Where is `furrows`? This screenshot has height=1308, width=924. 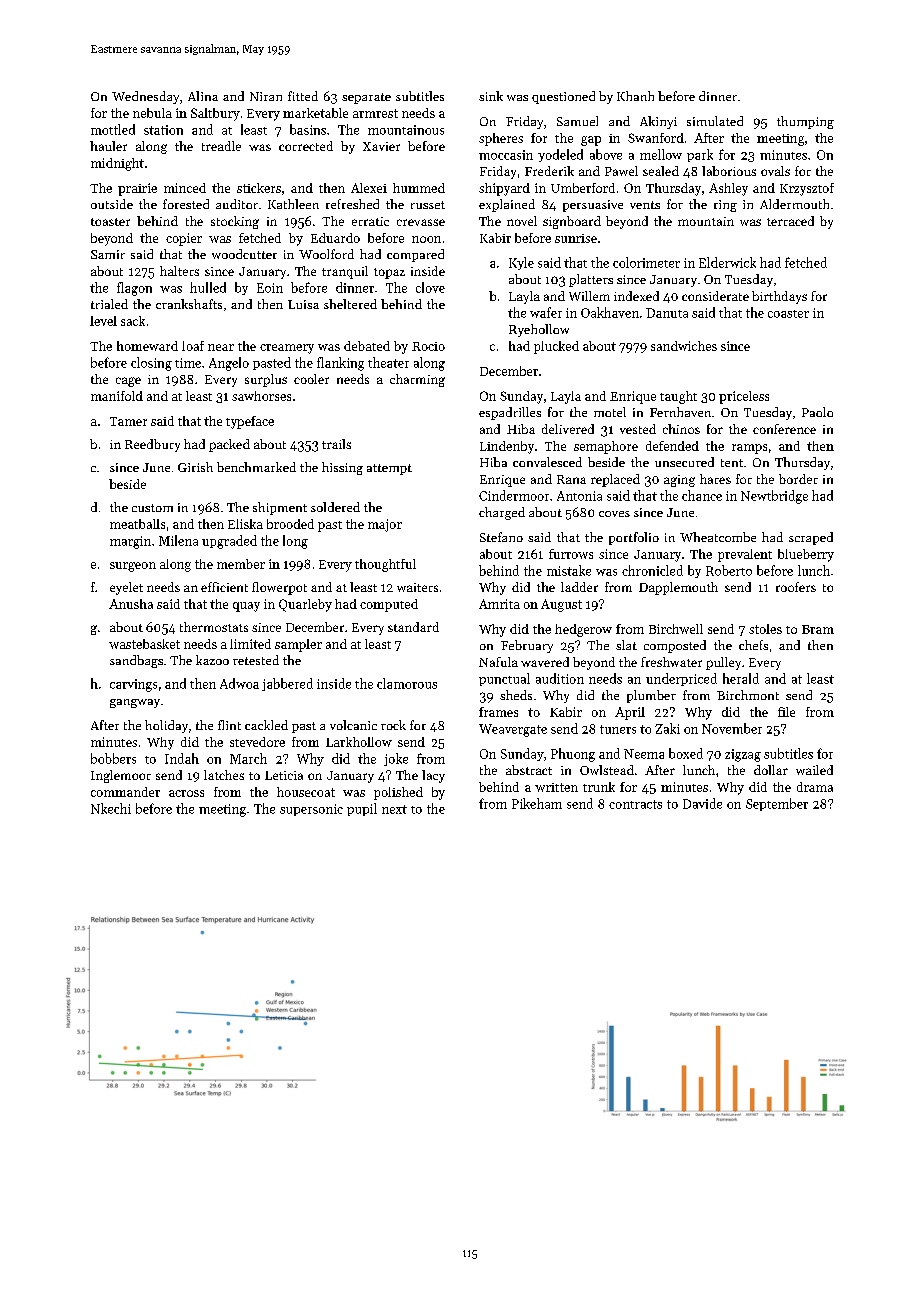
furrows is located at coordinates (571, 554).
